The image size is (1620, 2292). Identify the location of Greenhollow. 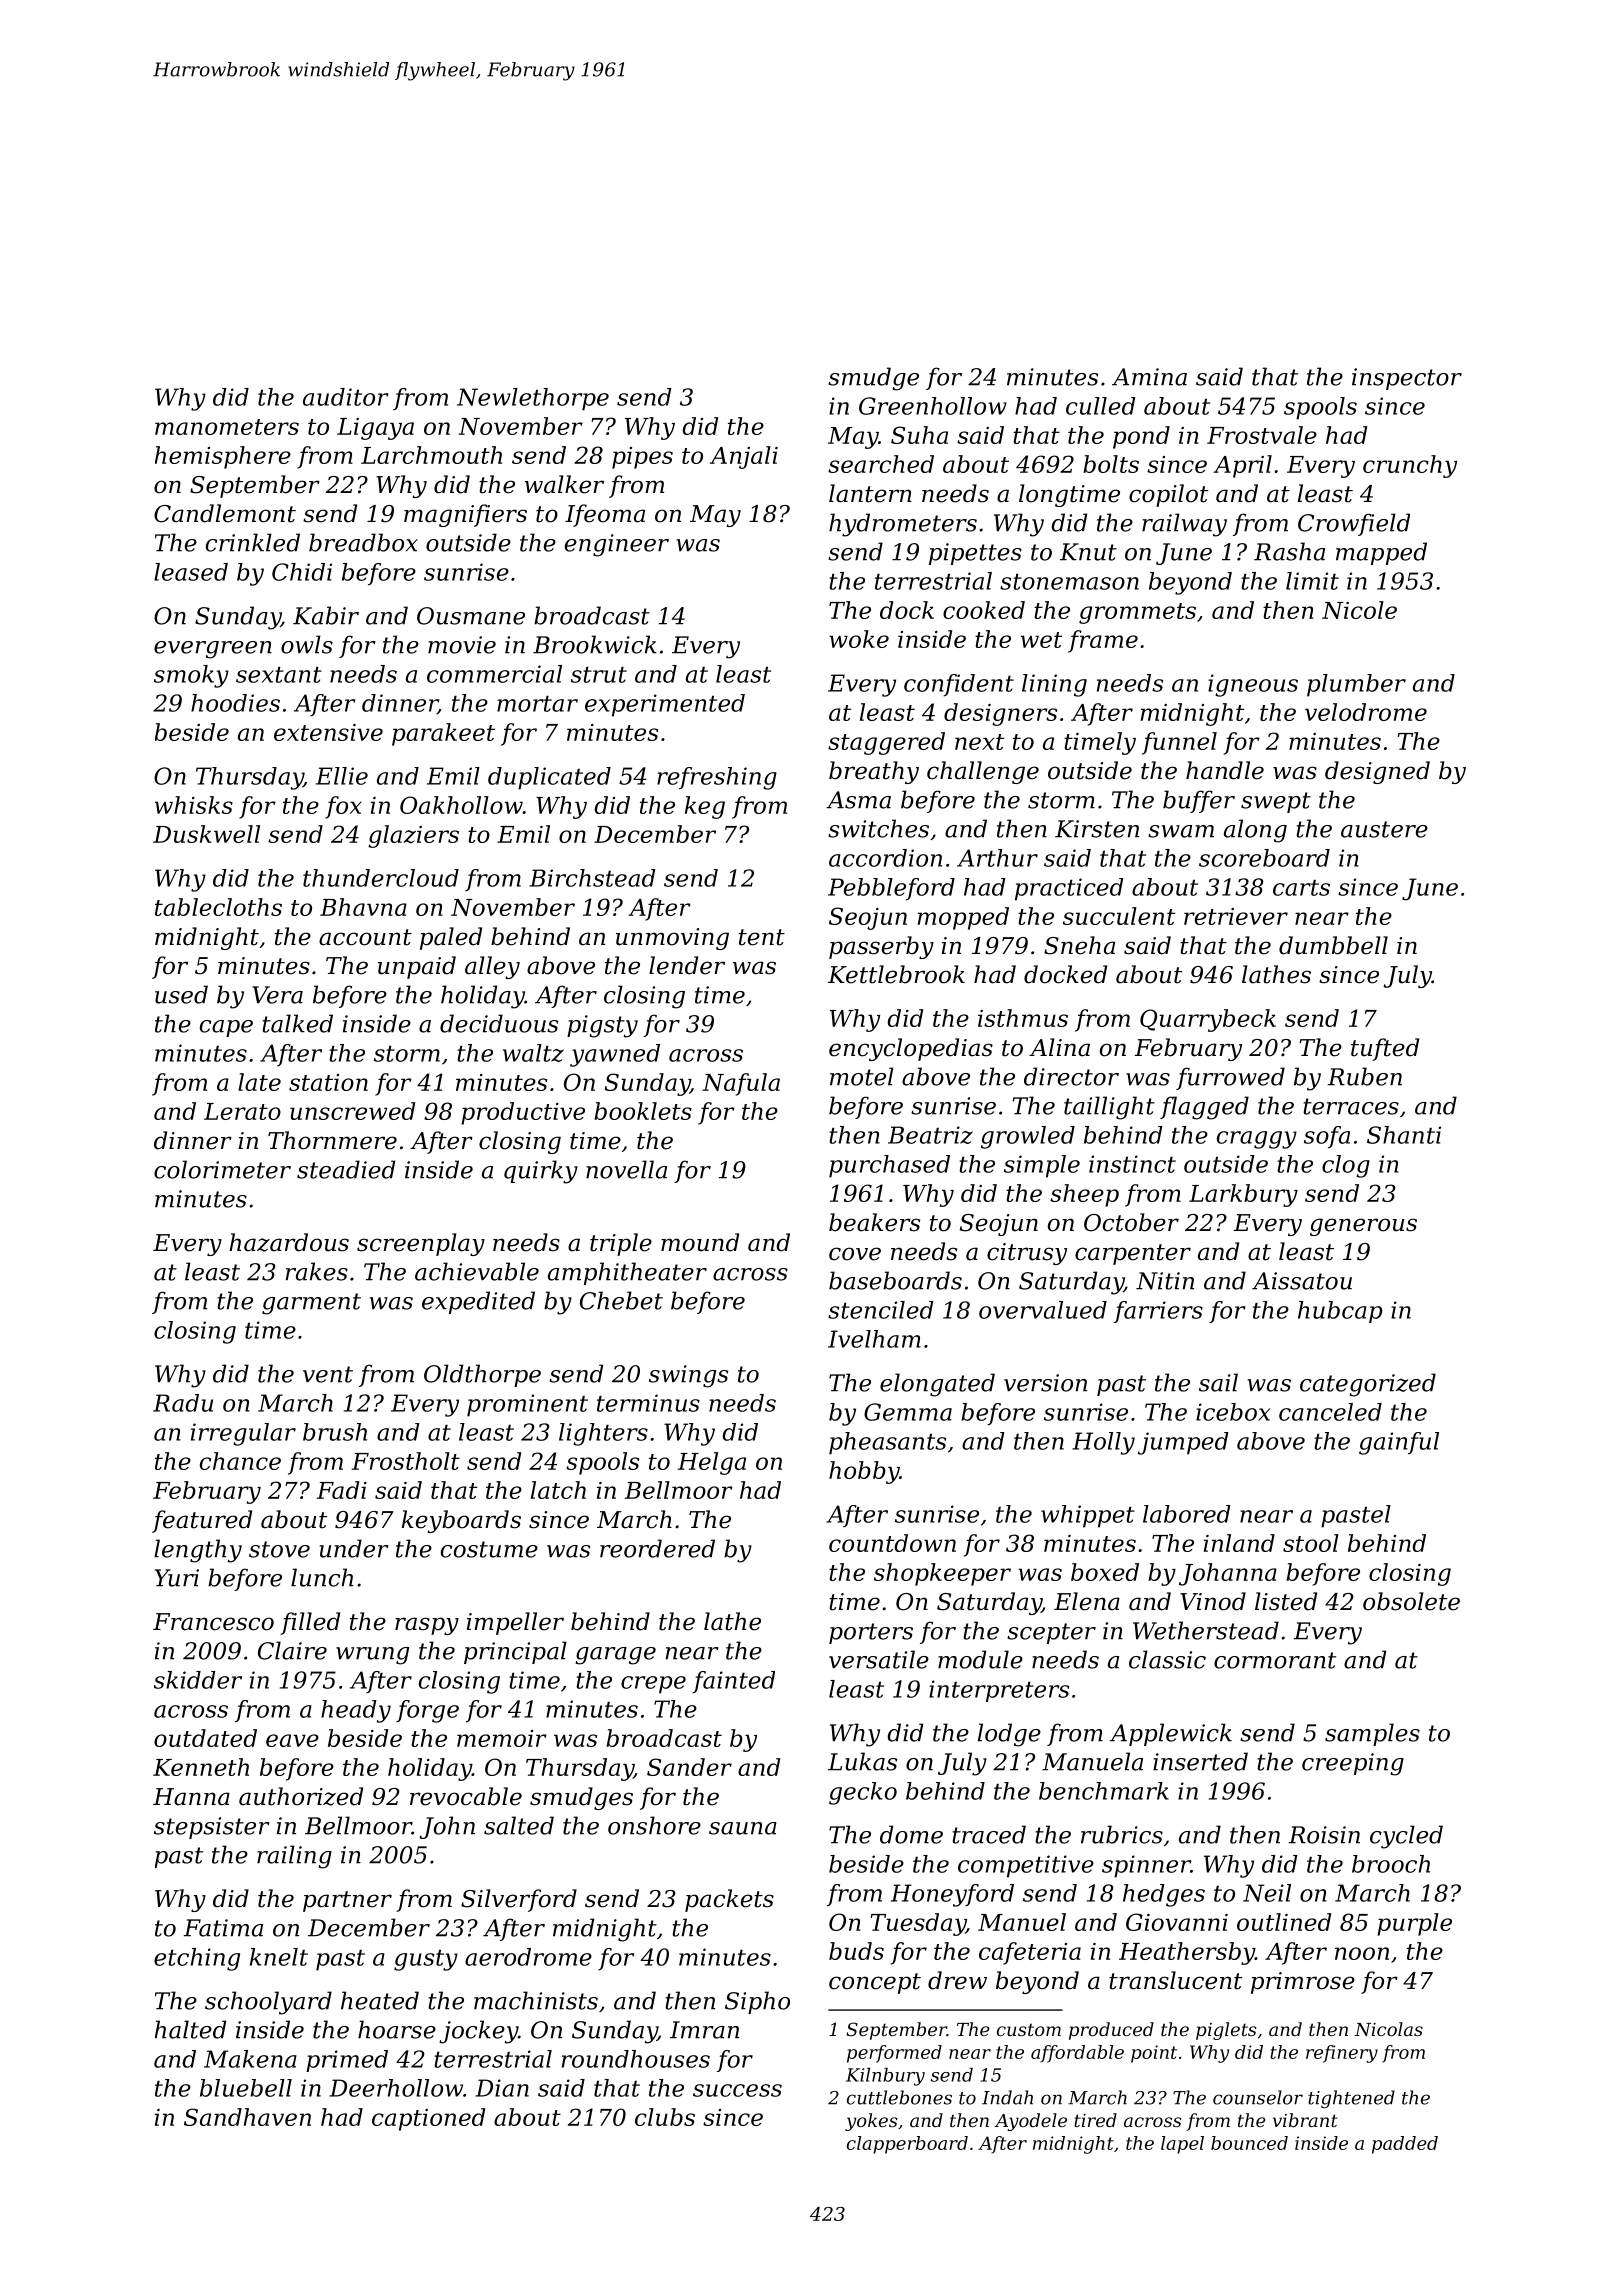
(933, 406).
